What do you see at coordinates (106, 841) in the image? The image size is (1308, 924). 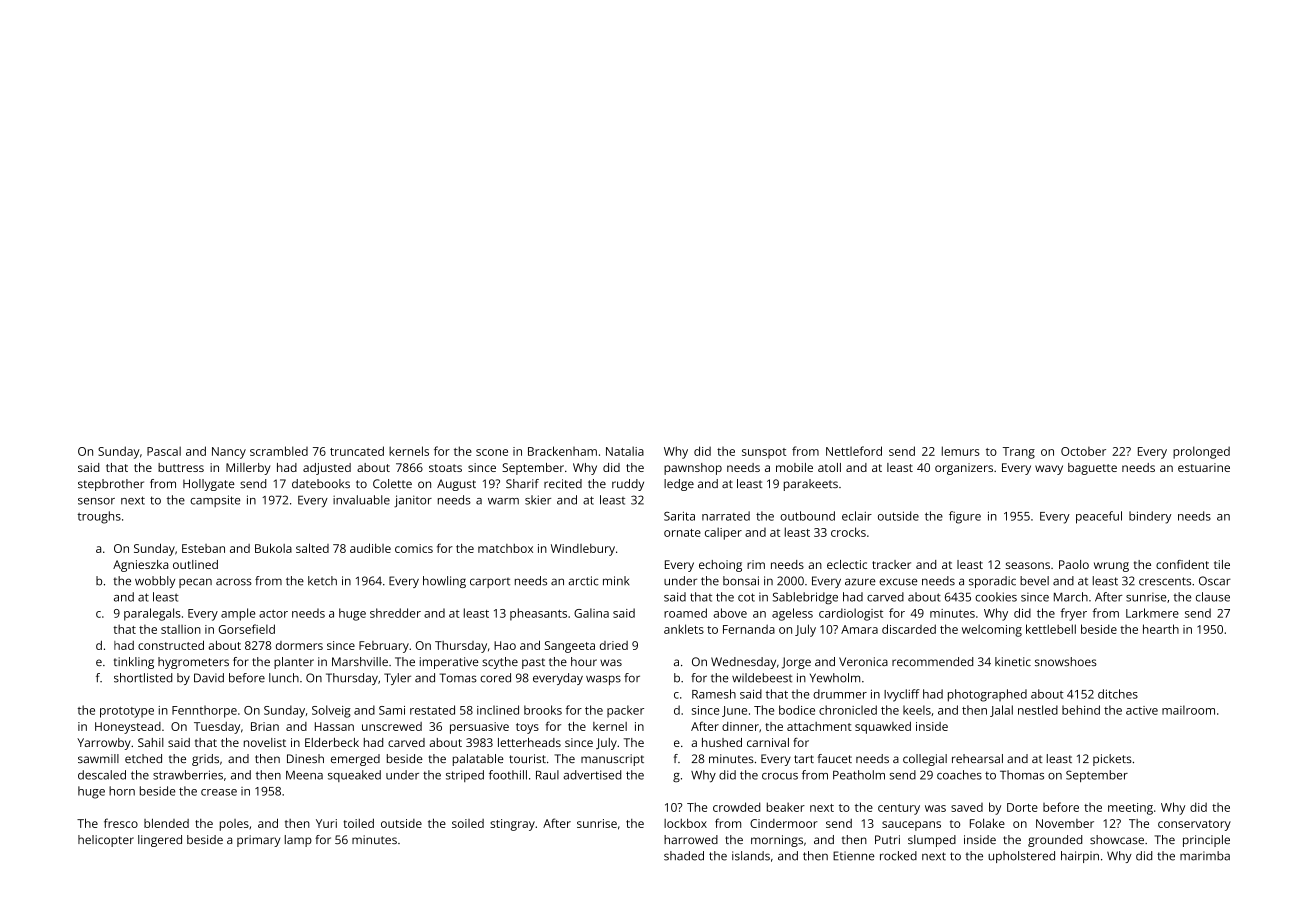 I see `helicopter` at bounding box center [106, 841].
